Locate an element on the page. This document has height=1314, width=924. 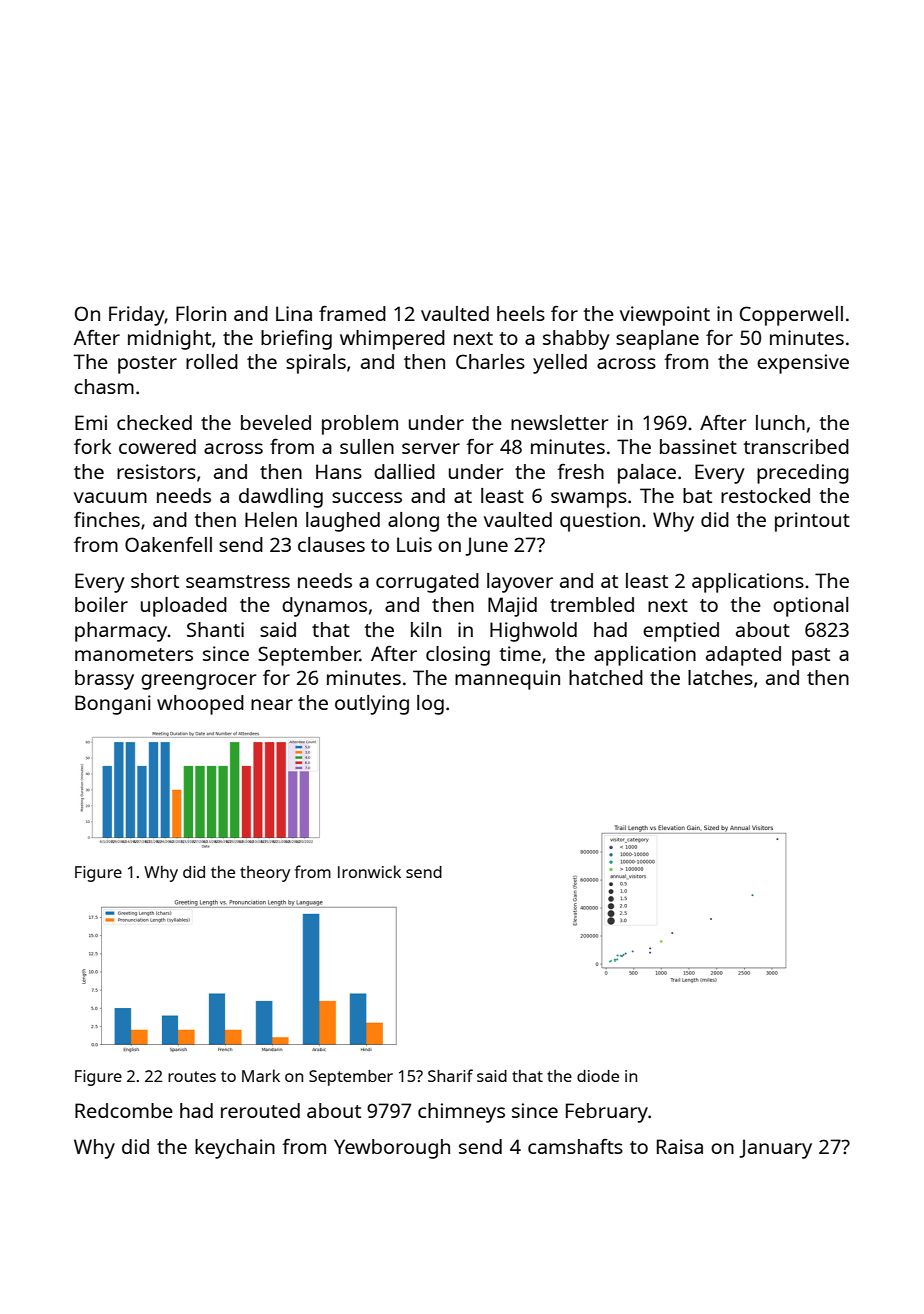
Sharif is located at coordinates (450, 1075).
